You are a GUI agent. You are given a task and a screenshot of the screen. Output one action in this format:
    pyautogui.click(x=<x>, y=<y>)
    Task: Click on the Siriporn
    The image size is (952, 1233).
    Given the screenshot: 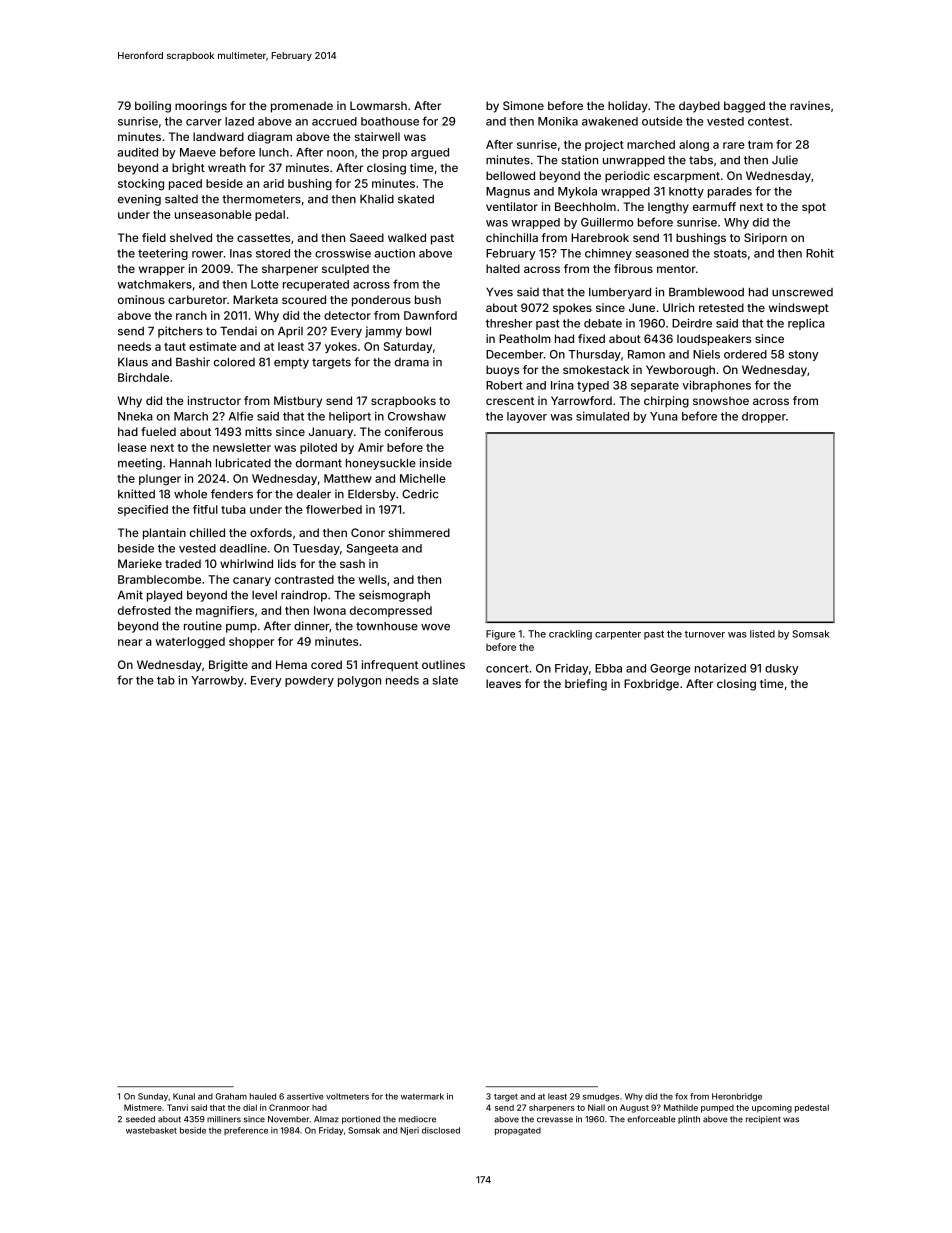 What is the action you would take?
    pyautogui.click(x=765, y=239)
